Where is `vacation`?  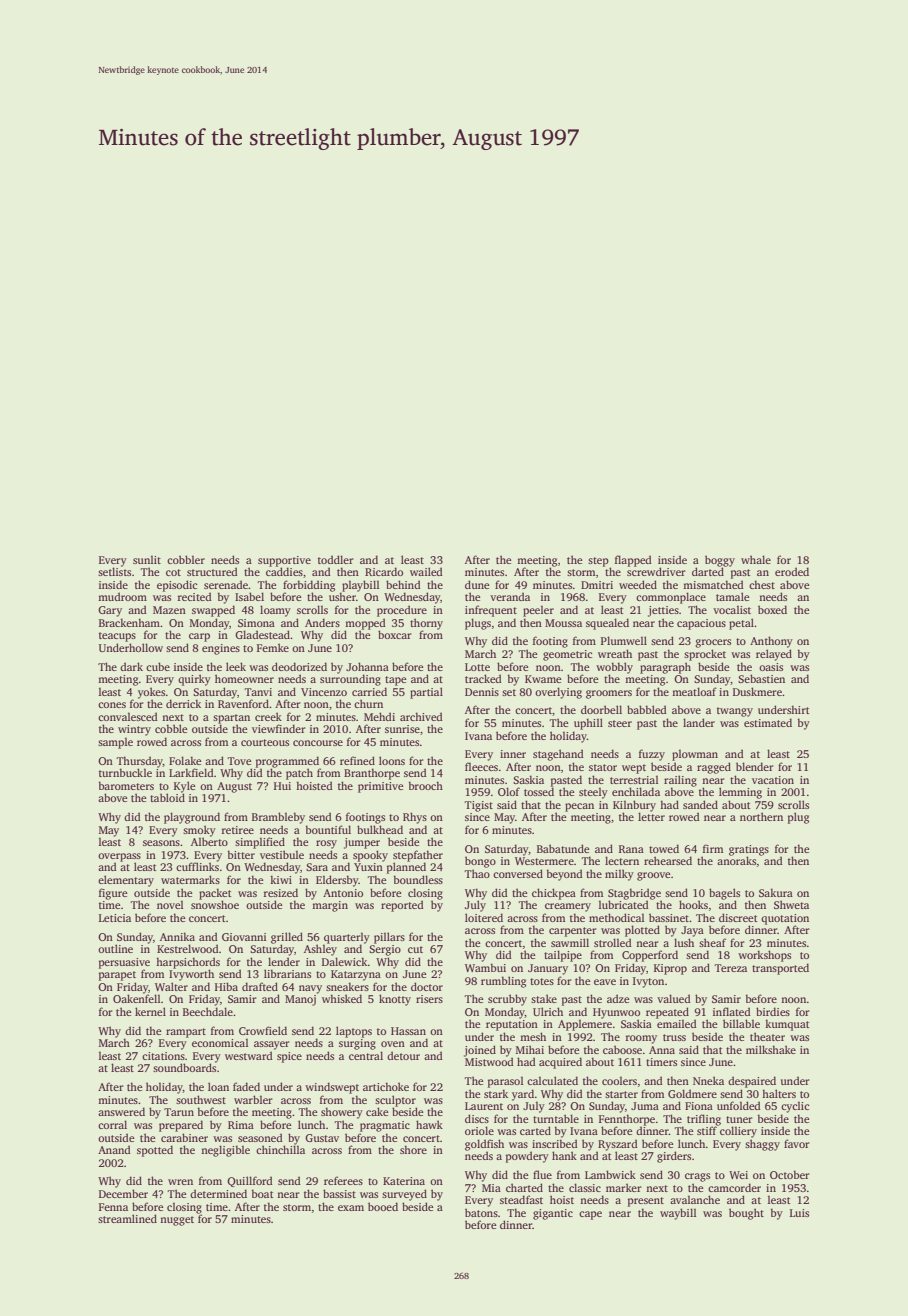 vacation is located at coordinates (773, 780).
